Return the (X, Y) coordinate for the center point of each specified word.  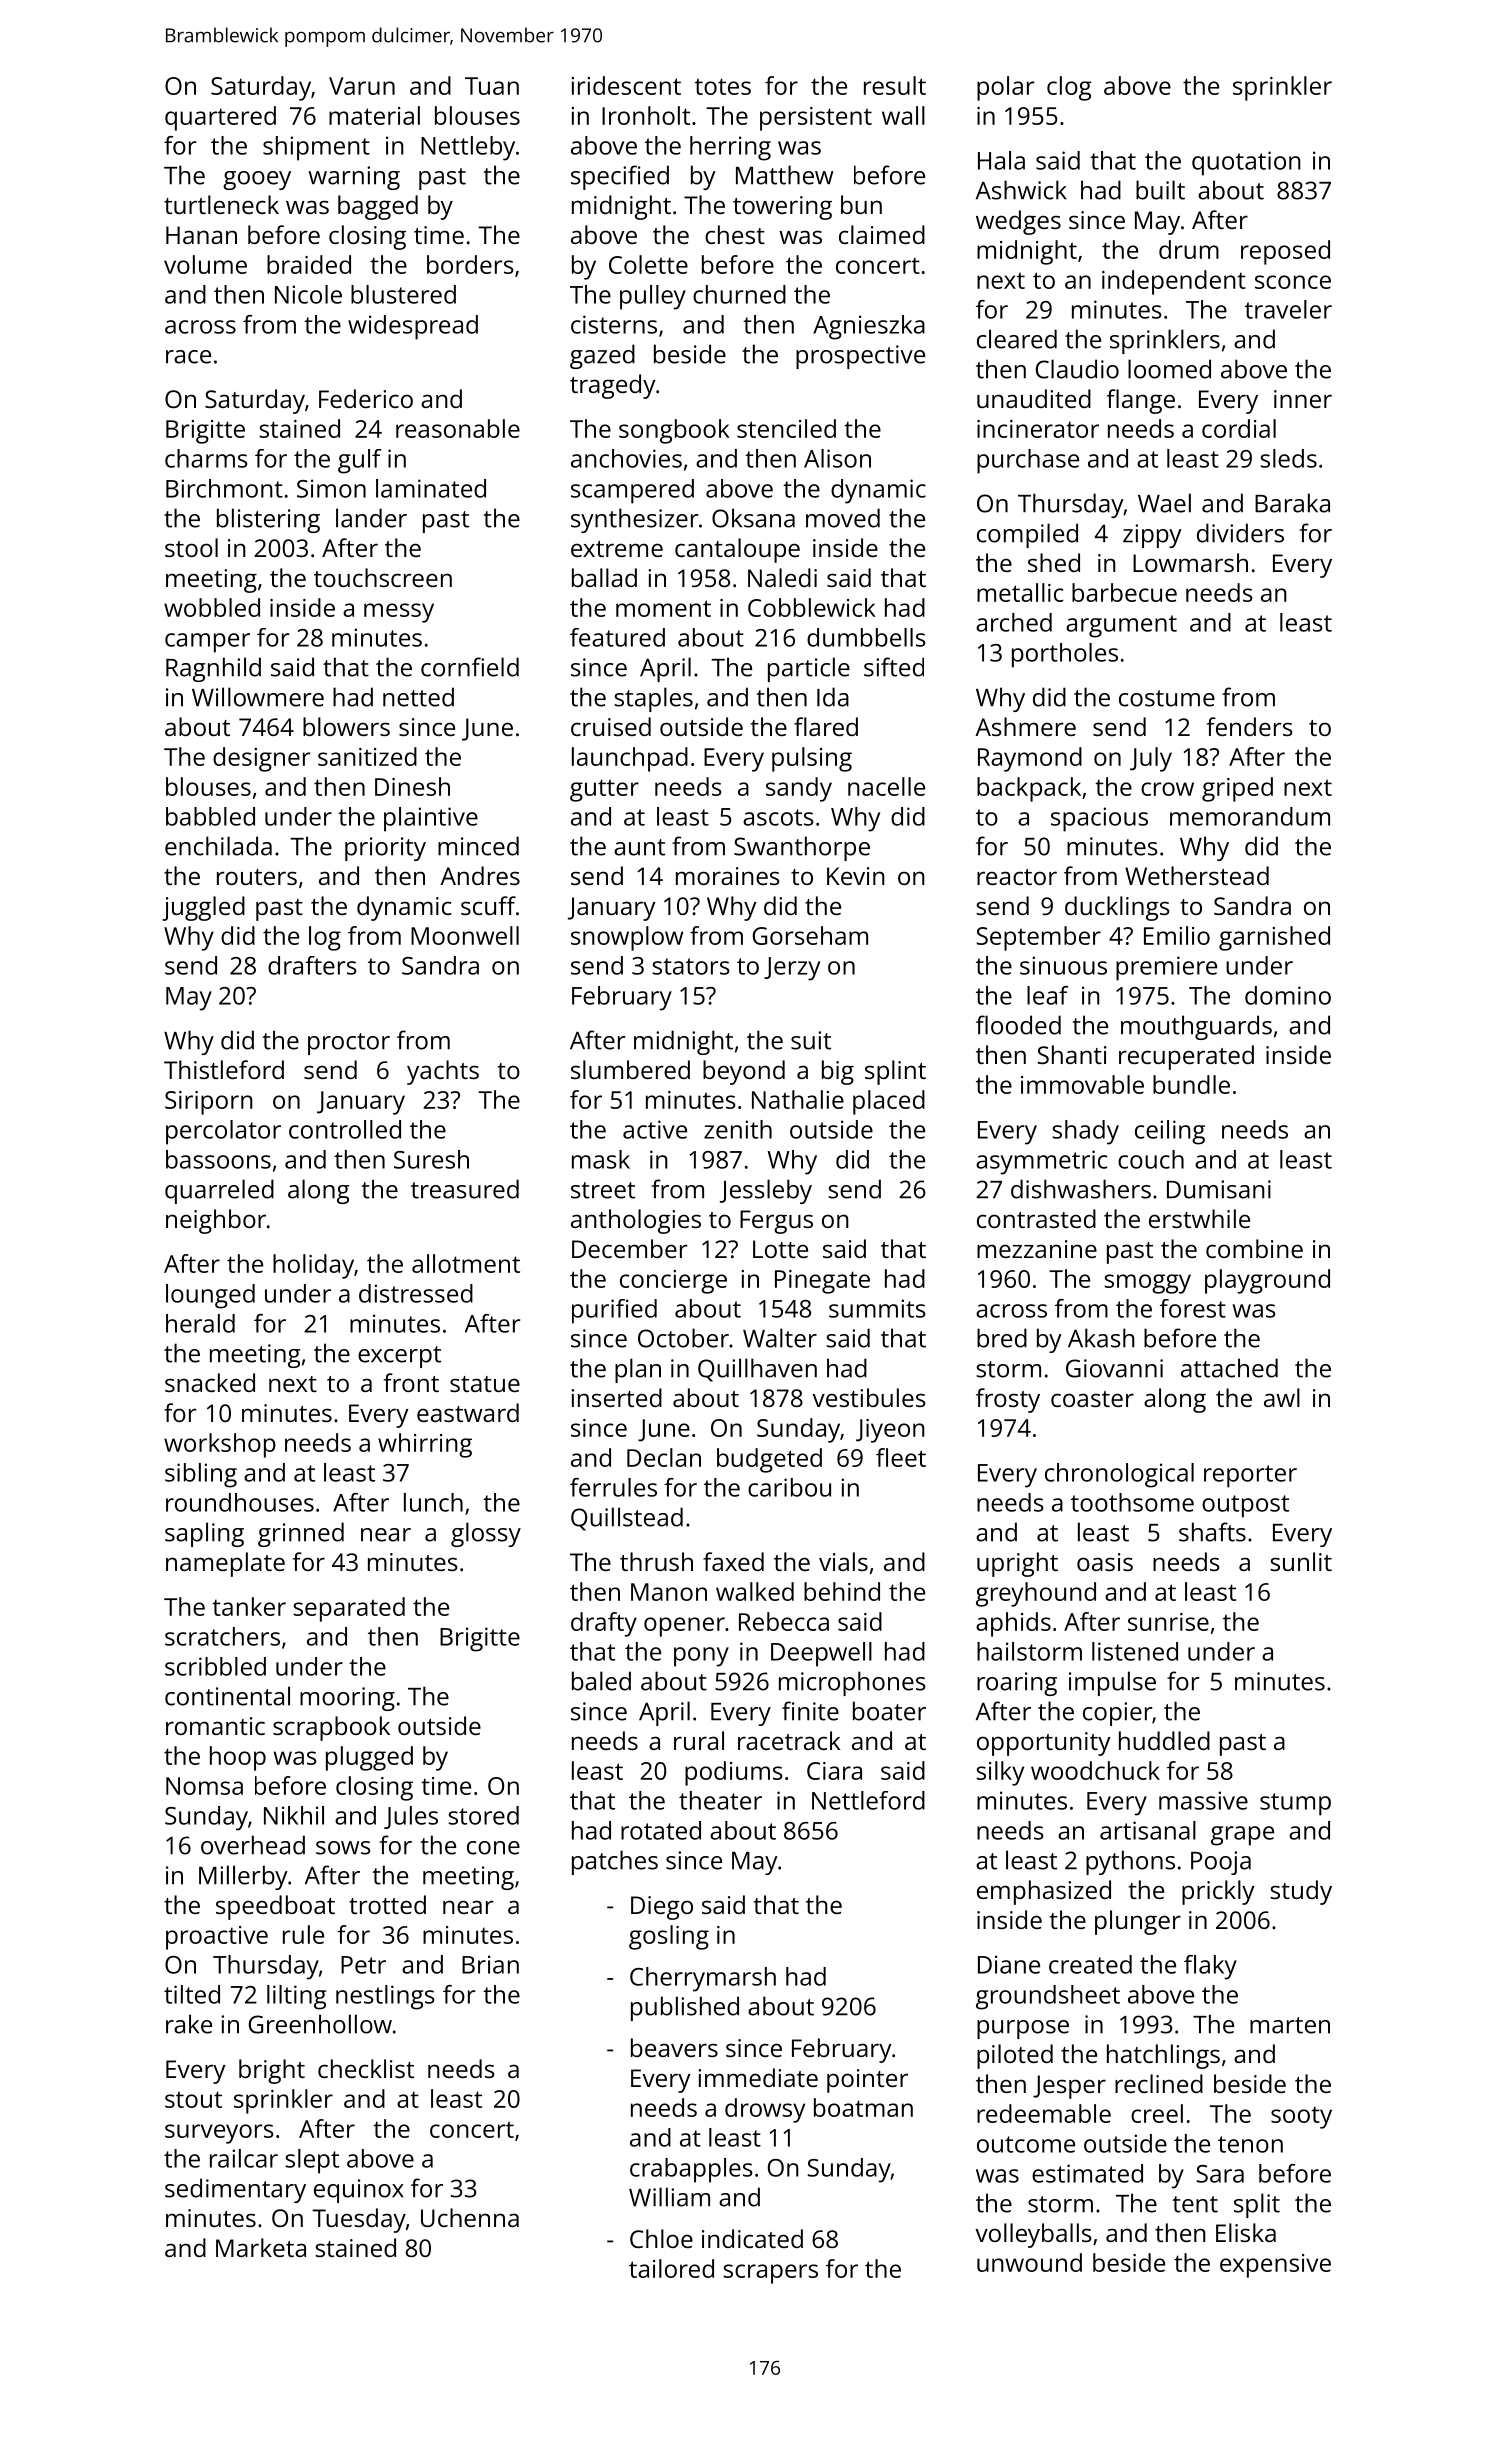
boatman (863, 2107)
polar (1005, 88)
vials (843, 1561)
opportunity (1044, 1744)
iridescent (626, 85)
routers (257, 877)
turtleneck (221, 204)
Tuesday (359, 2220)
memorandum (1250, 816)
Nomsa (204, 1786)
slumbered (630, 1069)
